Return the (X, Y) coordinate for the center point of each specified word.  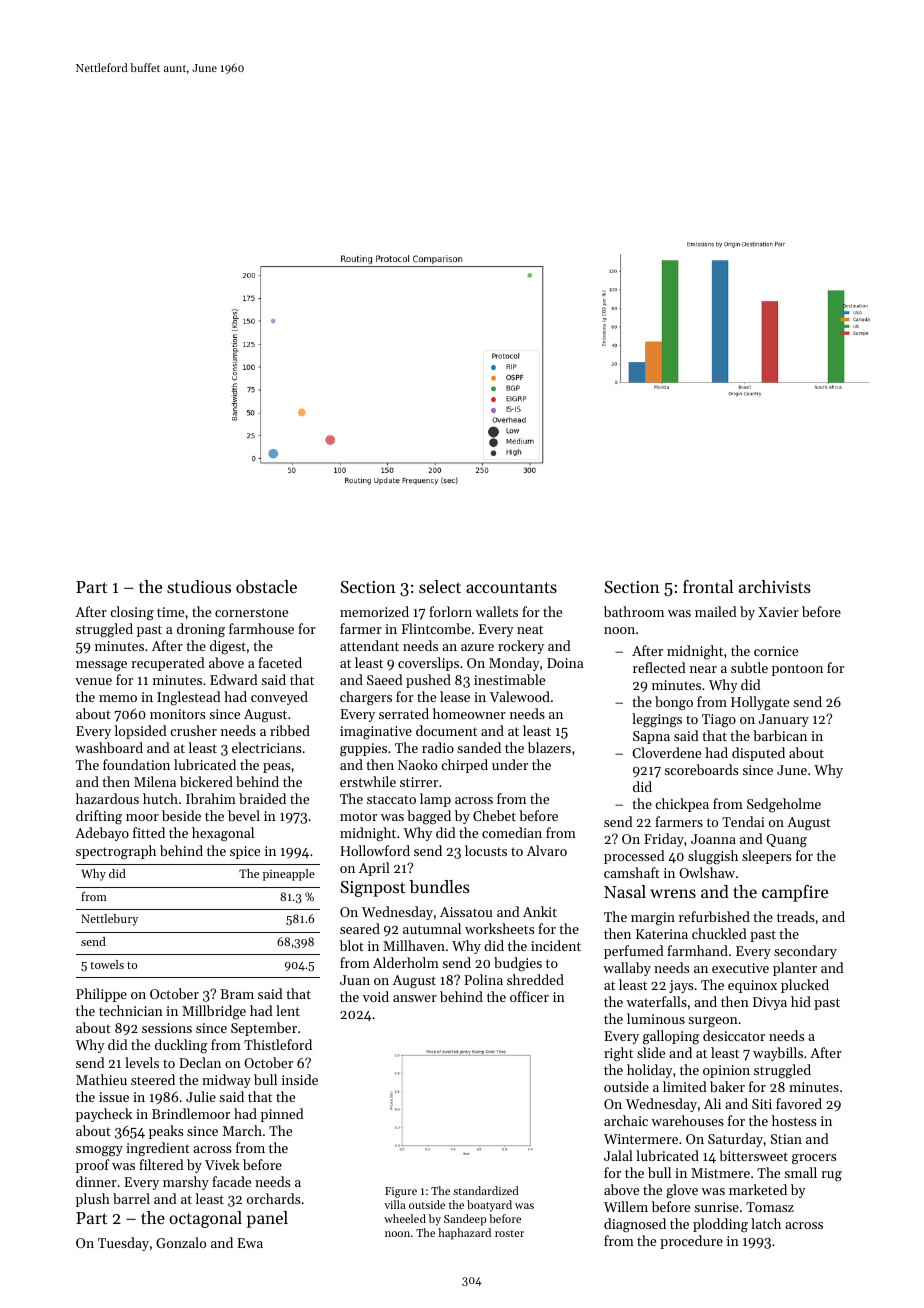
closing (132, 613)
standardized (486, 1190)
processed (634, 857)
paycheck (104, 1115)
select (440, 586)
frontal (708, 586)
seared (360, 928)
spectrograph (116, 852)
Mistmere (720, 1173)
